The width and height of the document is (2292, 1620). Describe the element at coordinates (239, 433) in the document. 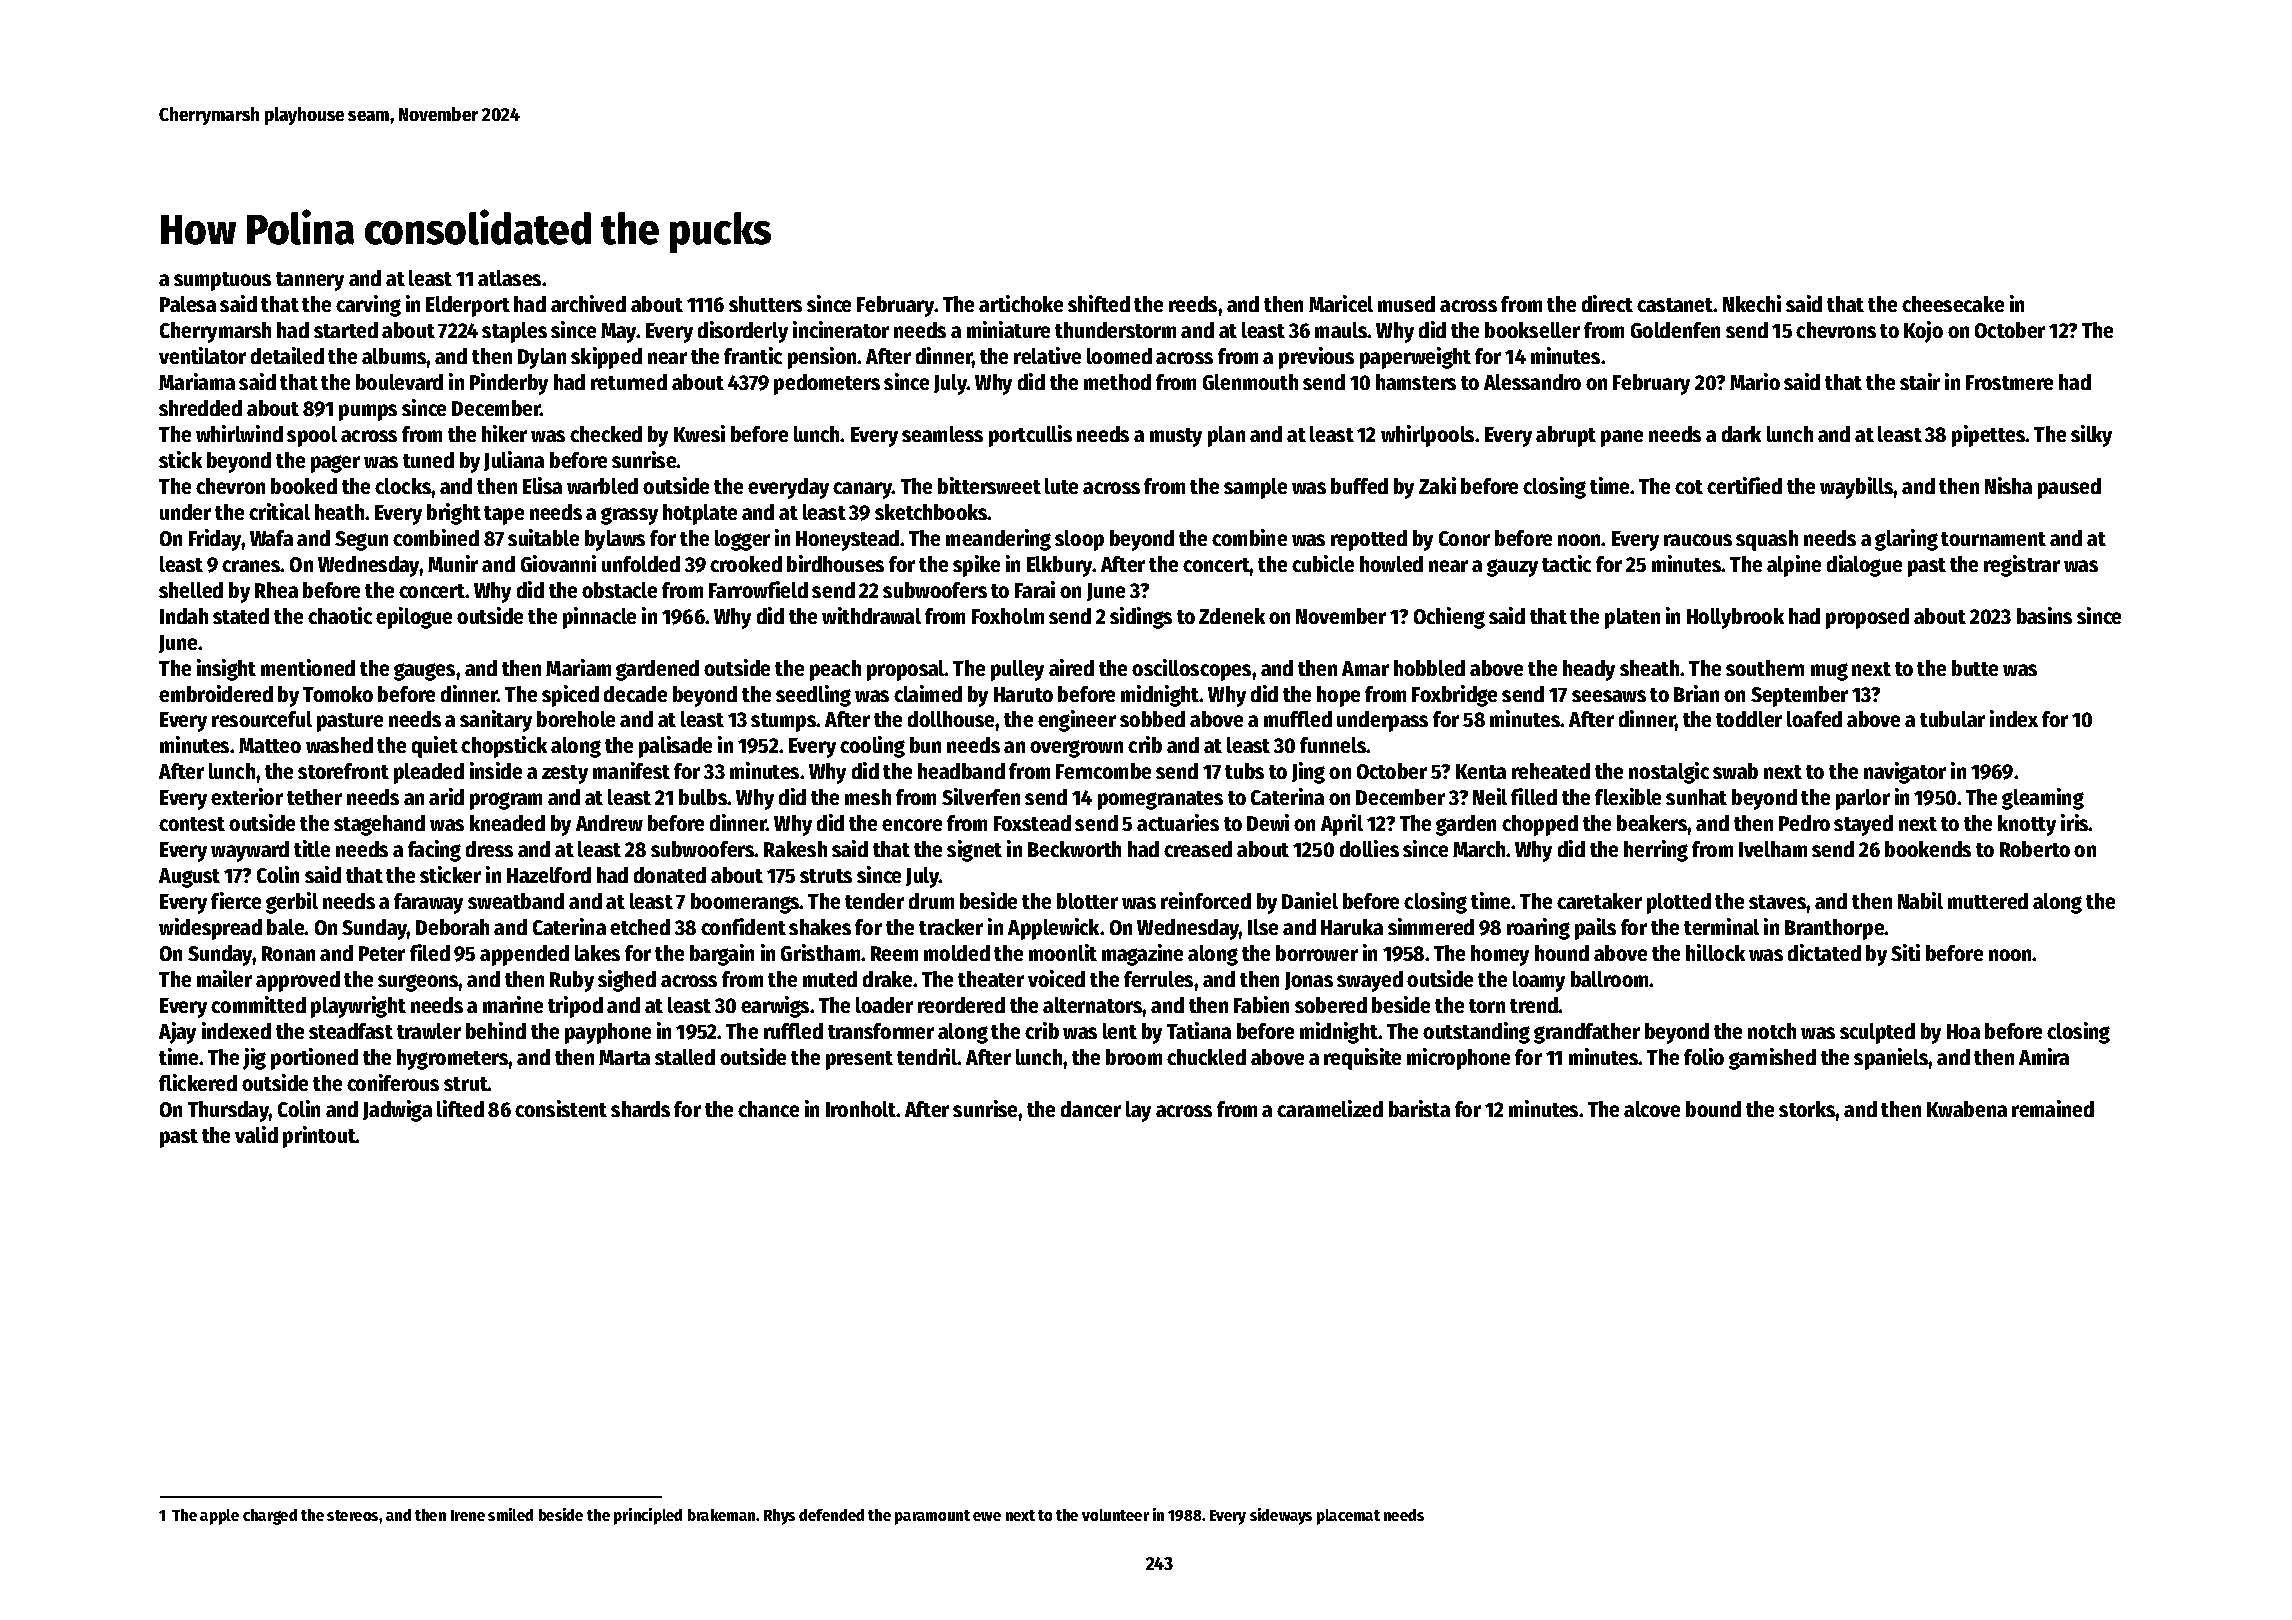

I see `whirlwind` at that location.
